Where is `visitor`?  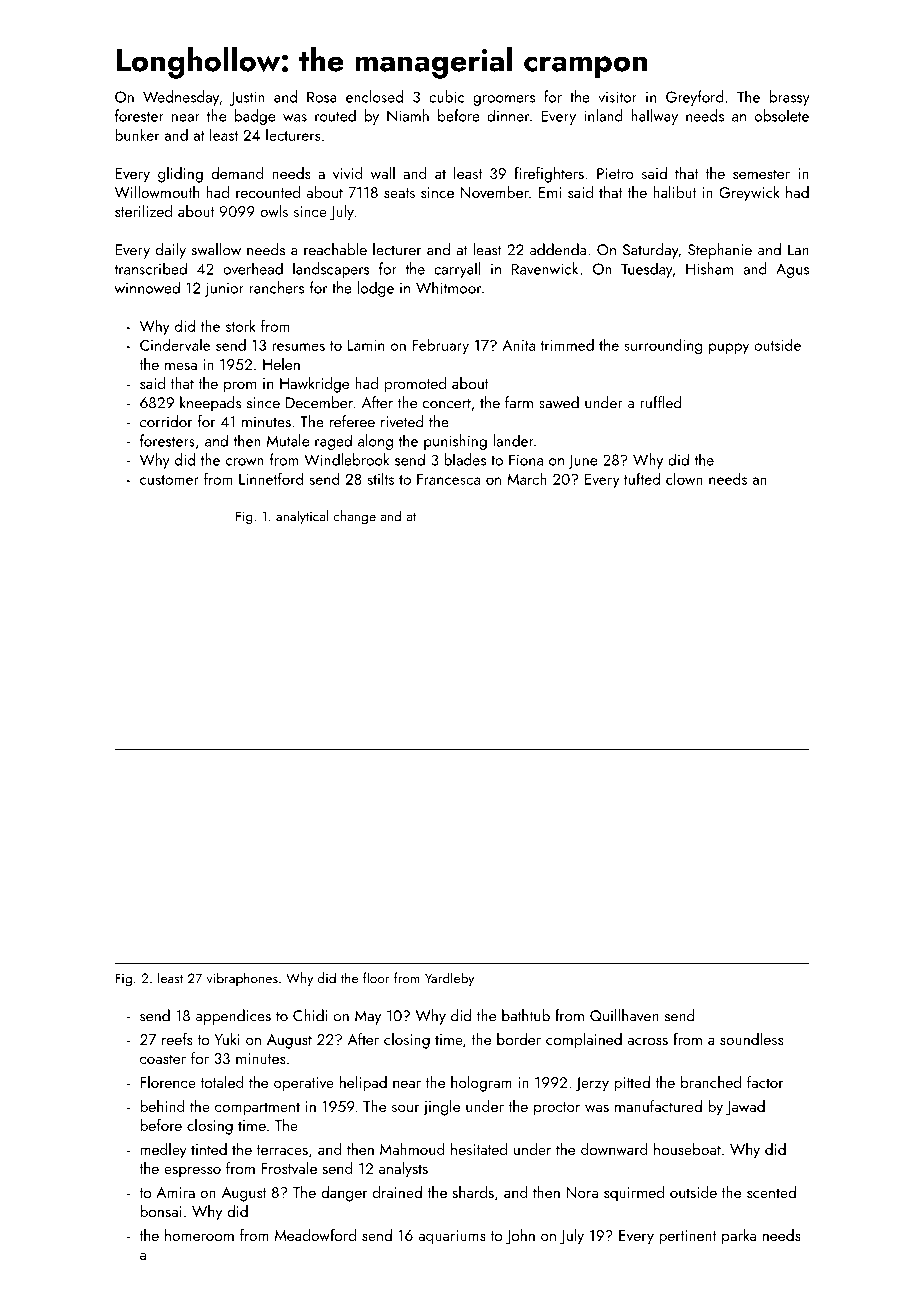
visitor is located at coordinates (617, 97).
